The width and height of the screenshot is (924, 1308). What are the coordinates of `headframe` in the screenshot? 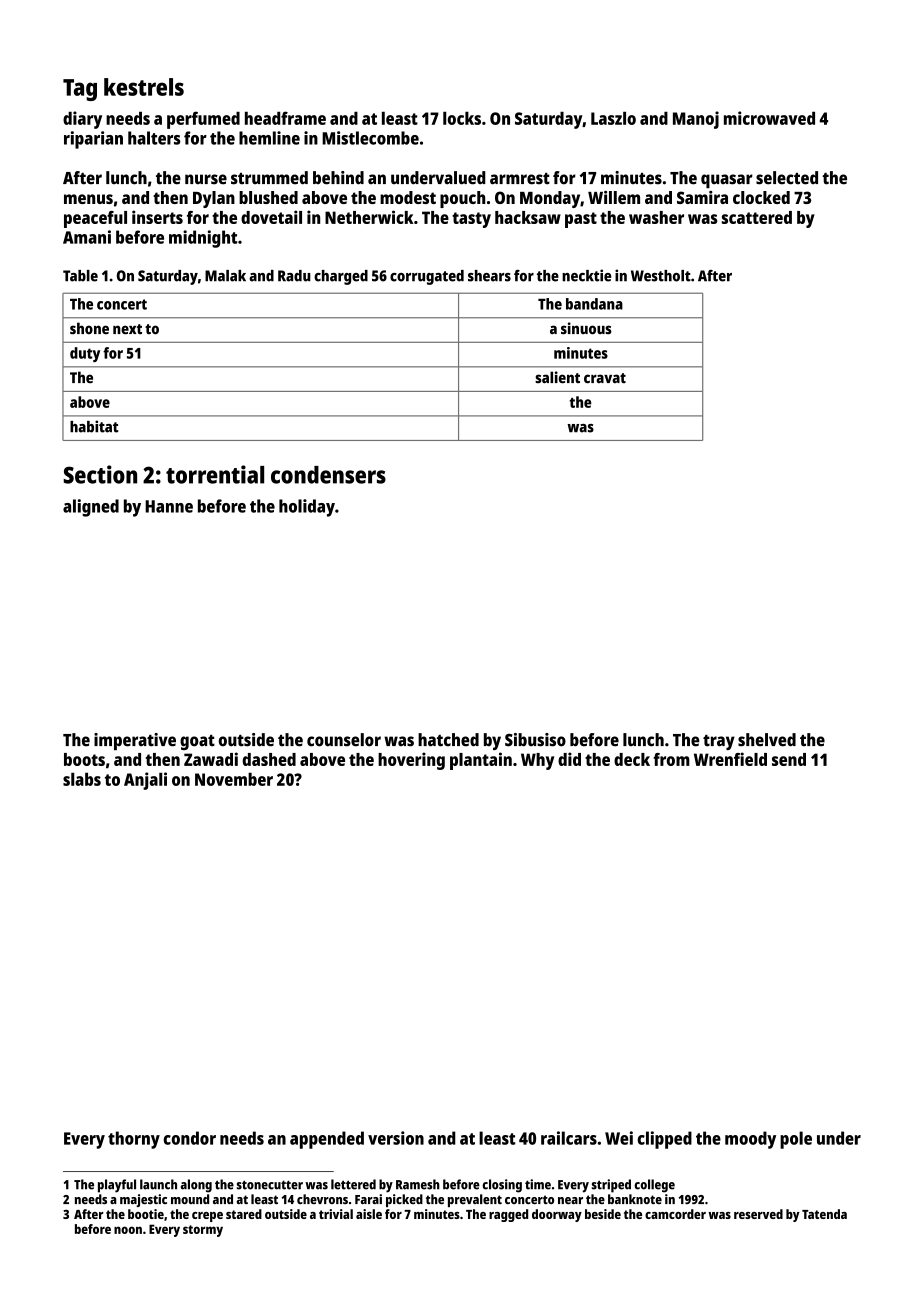 It's located at (285, 118).
